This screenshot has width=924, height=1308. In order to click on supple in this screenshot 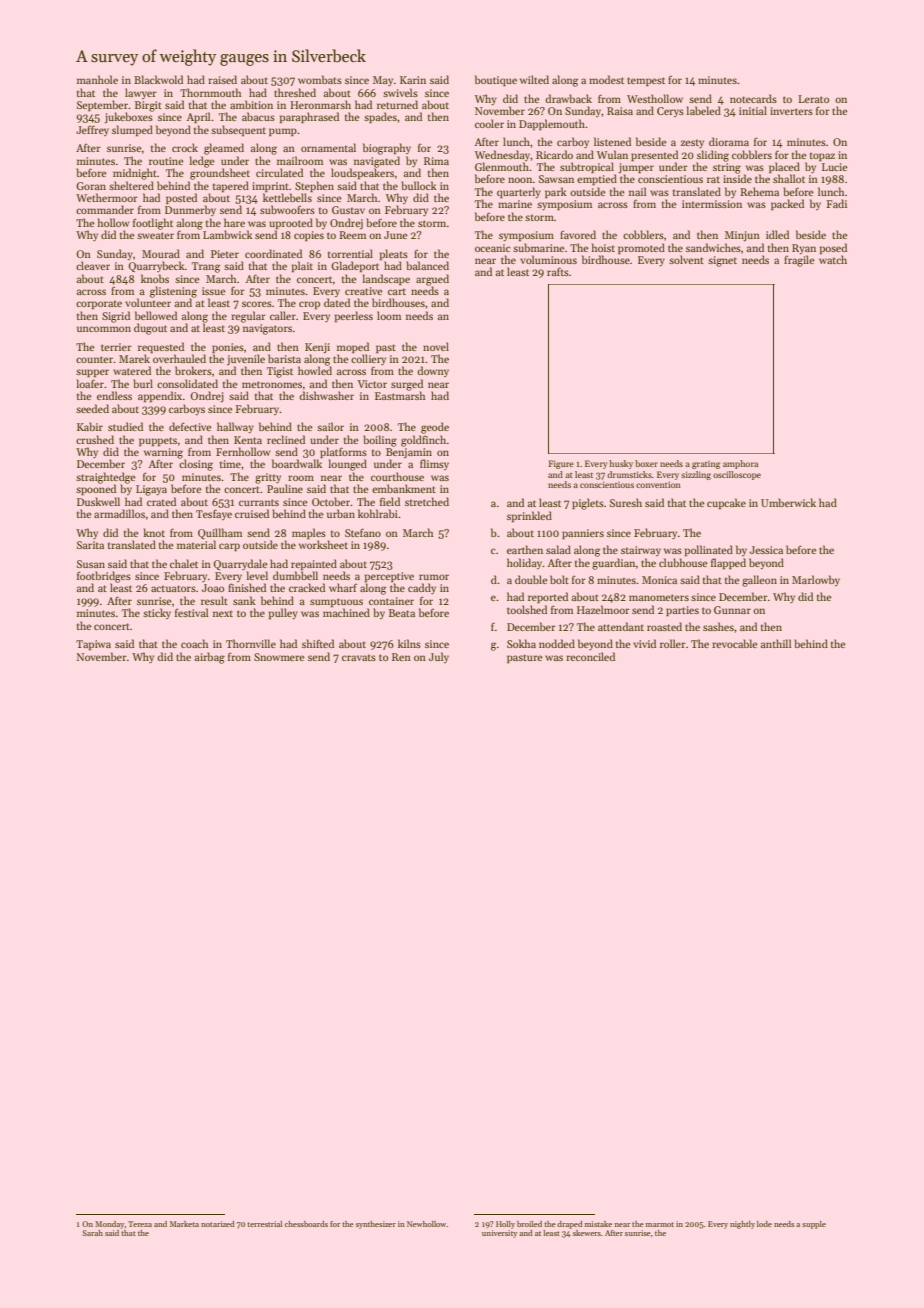, I will do `click(814, 1225)`.
